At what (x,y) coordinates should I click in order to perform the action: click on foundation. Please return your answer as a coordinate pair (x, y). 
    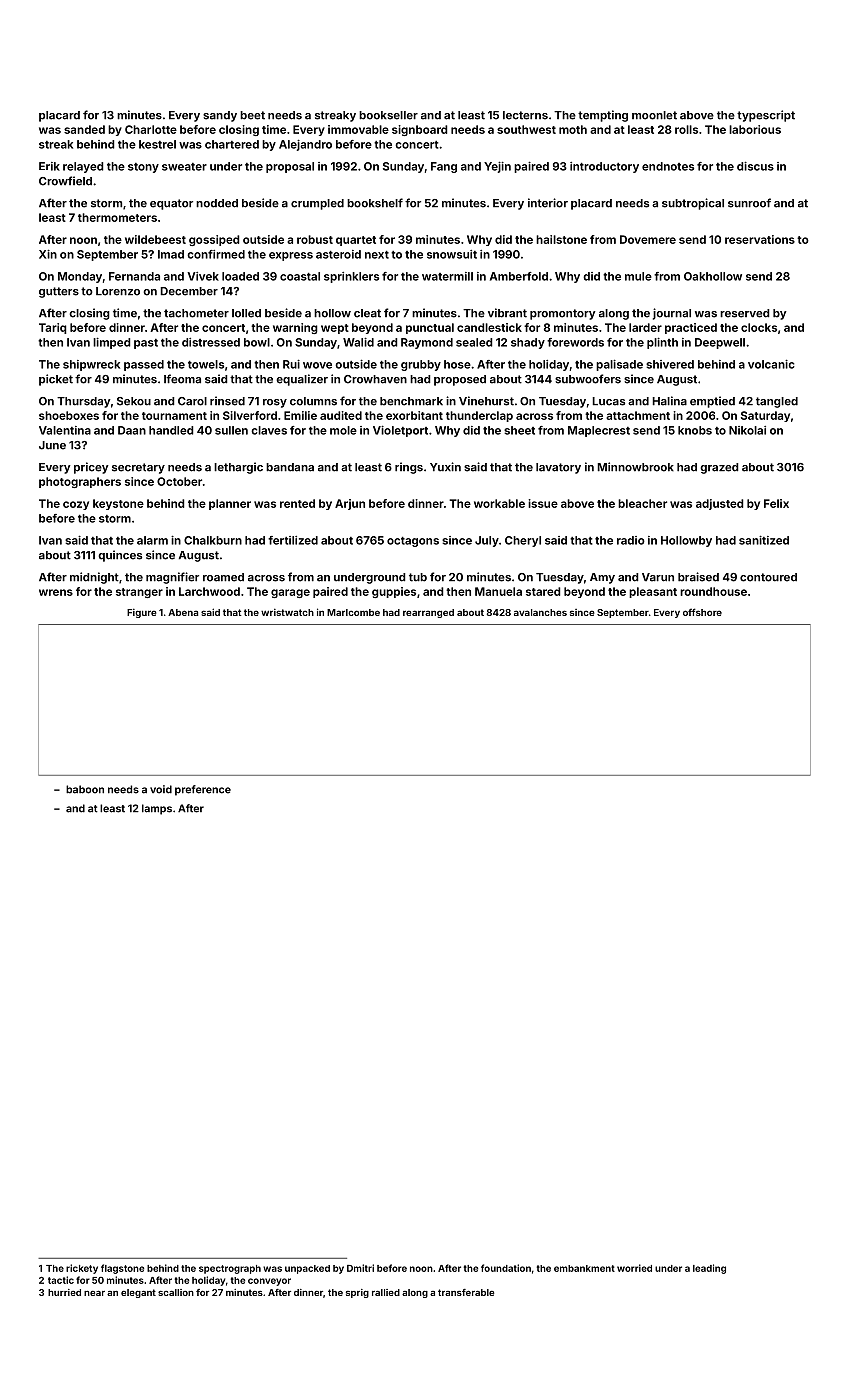
    Looking at the image, I should click on (506, 1268).
